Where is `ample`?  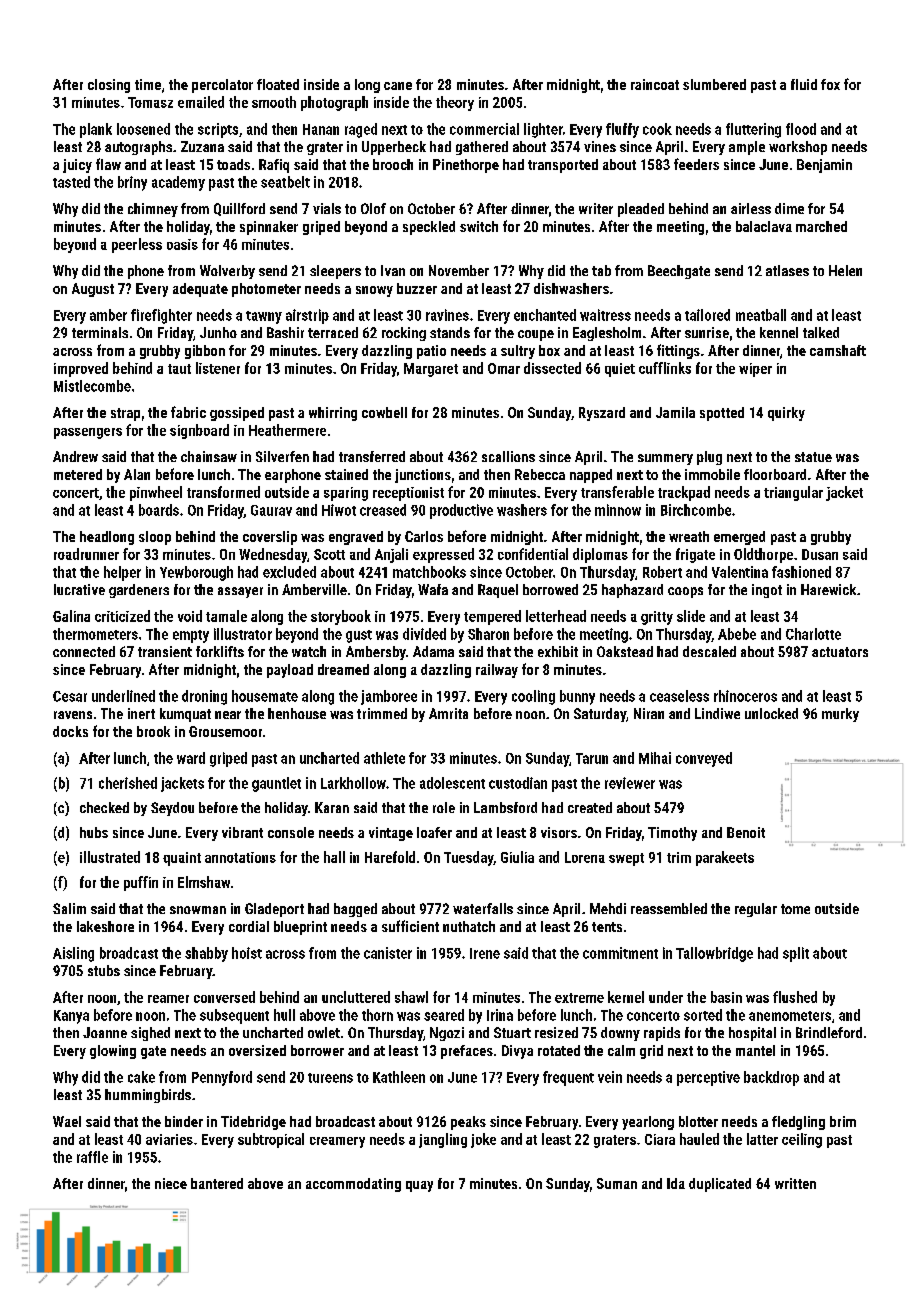 ample is located at coordinates (747, 148).
